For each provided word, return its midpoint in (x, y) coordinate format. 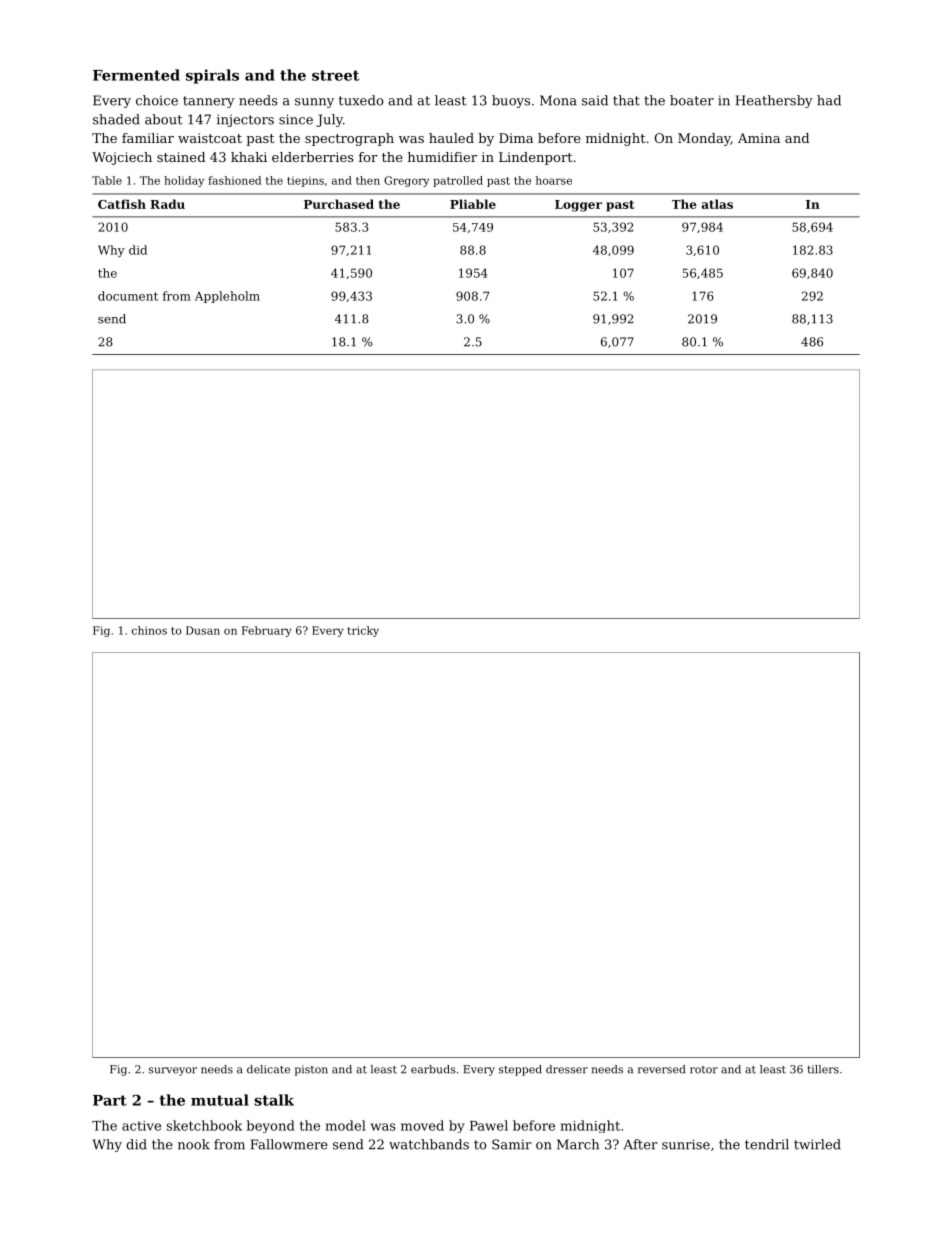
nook (194, 1144)
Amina (759, 138)
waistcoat (210, 138)
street (335, 75)
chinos (149, 630)
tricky (363, 631)
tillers (823, 1069)
